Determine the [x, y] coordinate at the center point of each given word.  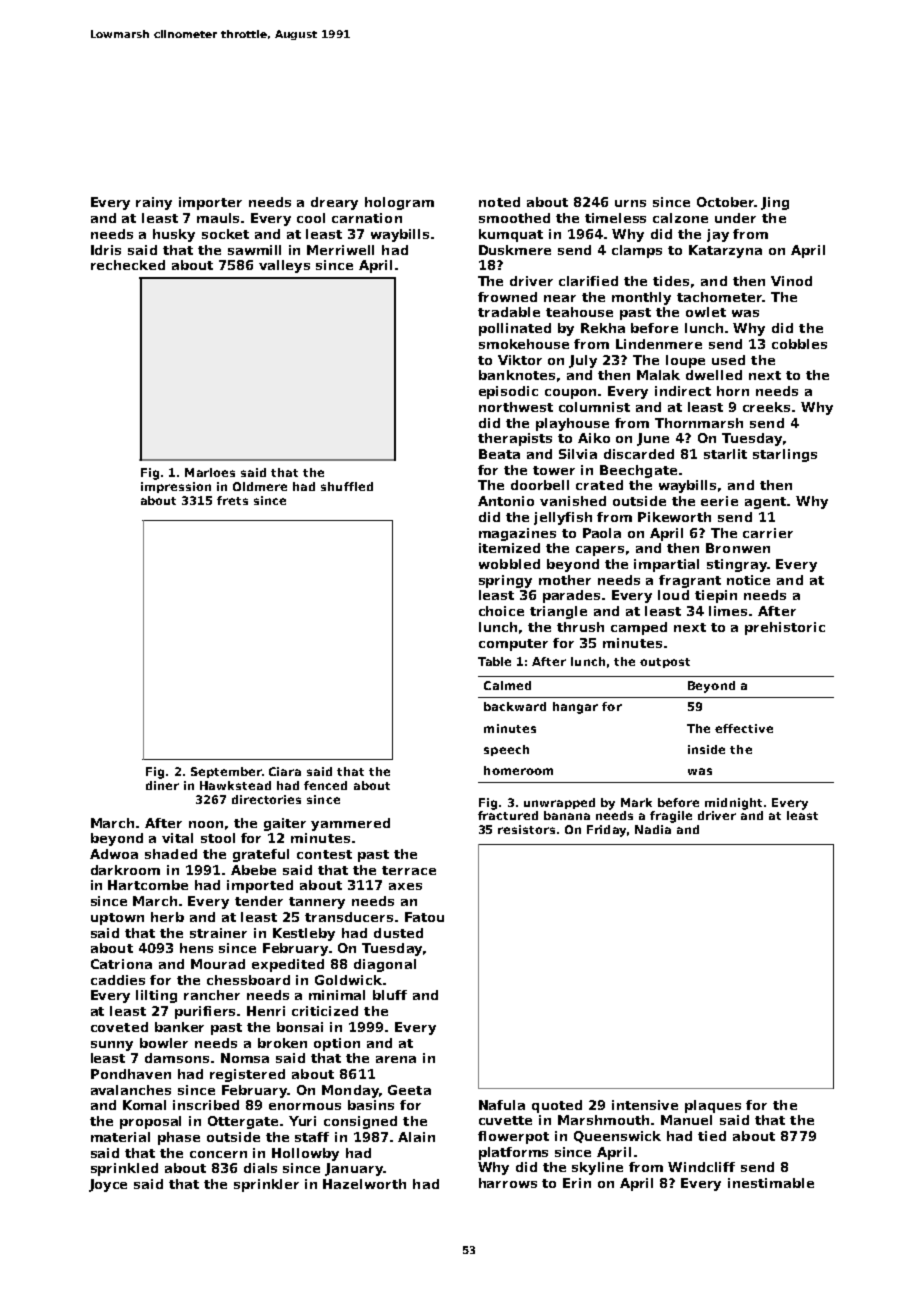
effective [744, 728]
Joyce [108, 1185]
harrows [508, 1183]
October [726, 202]
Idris [106, 250]
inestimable [771, 1183]
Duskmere [515, 250]
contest [324, 854]
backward [515, 706]
